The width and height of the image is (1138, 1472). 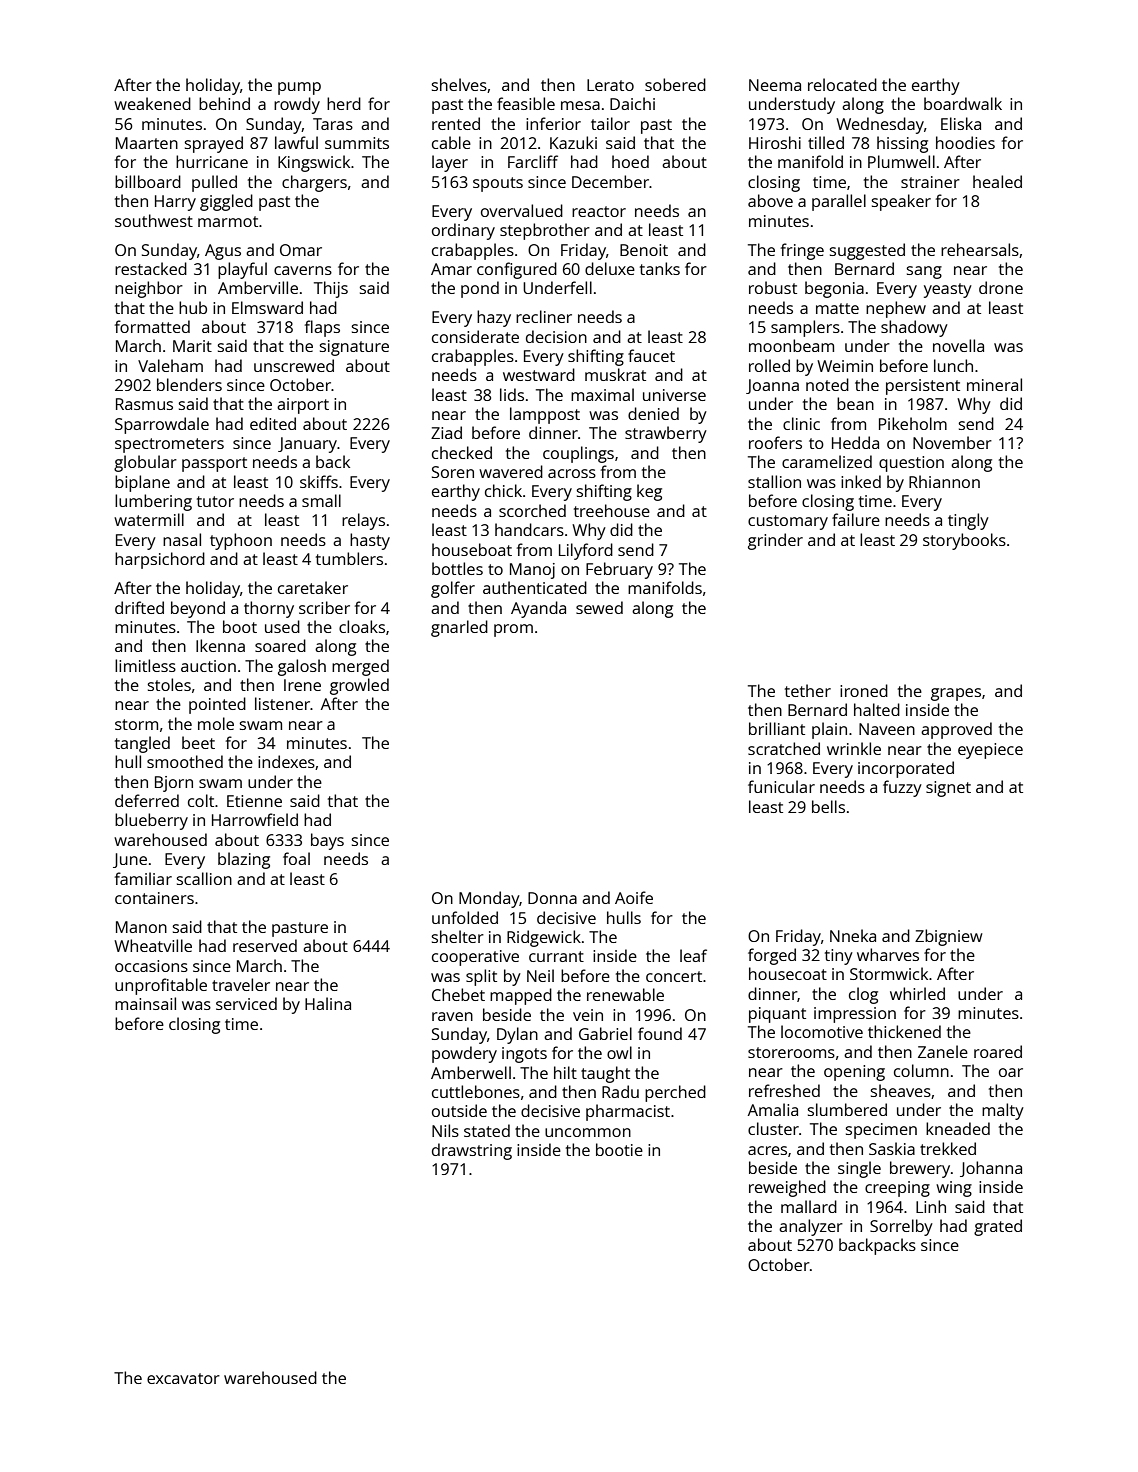 I want to click on pump, so click(x=299, y=88).
